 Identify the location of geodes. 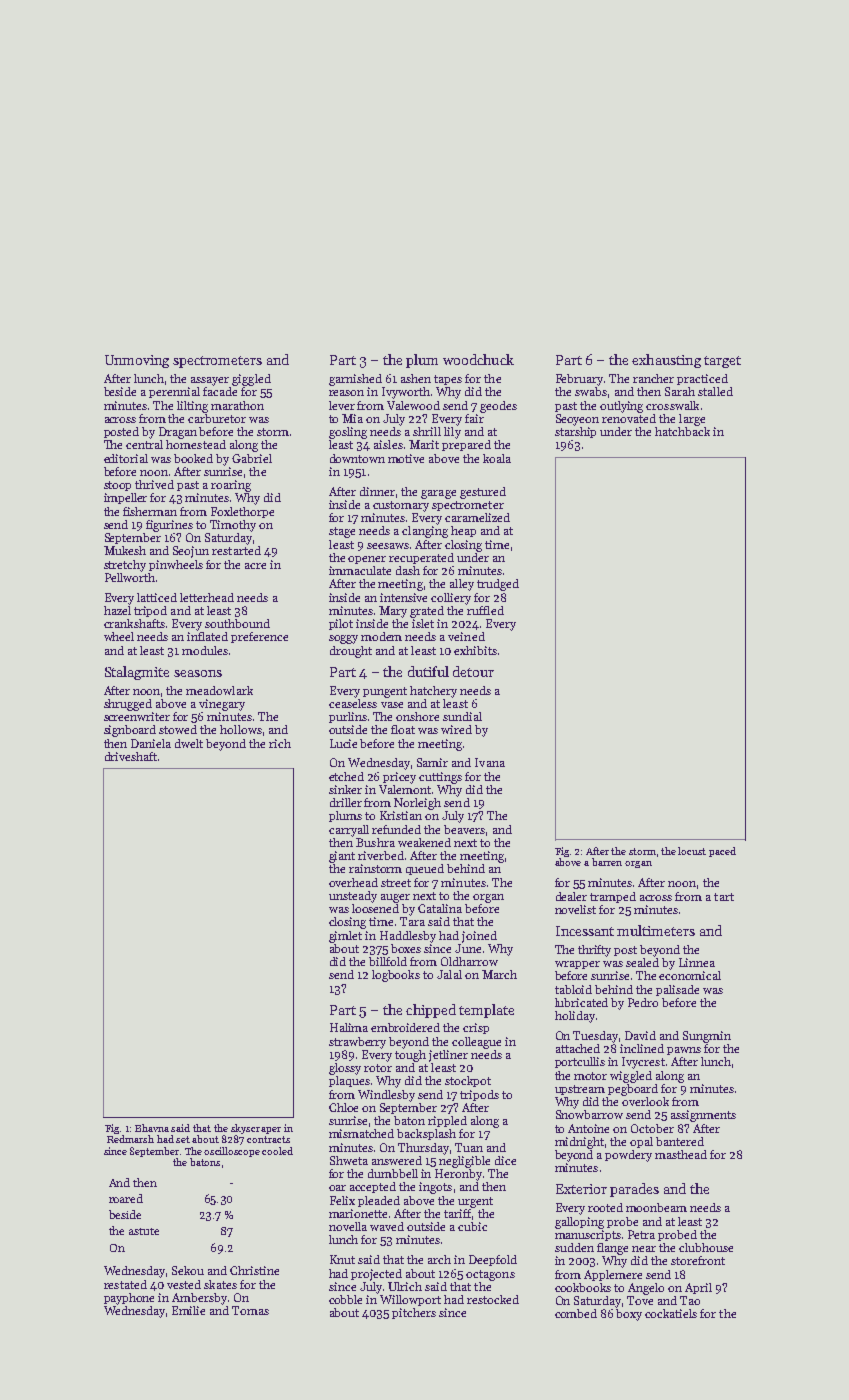
(498, 407).
